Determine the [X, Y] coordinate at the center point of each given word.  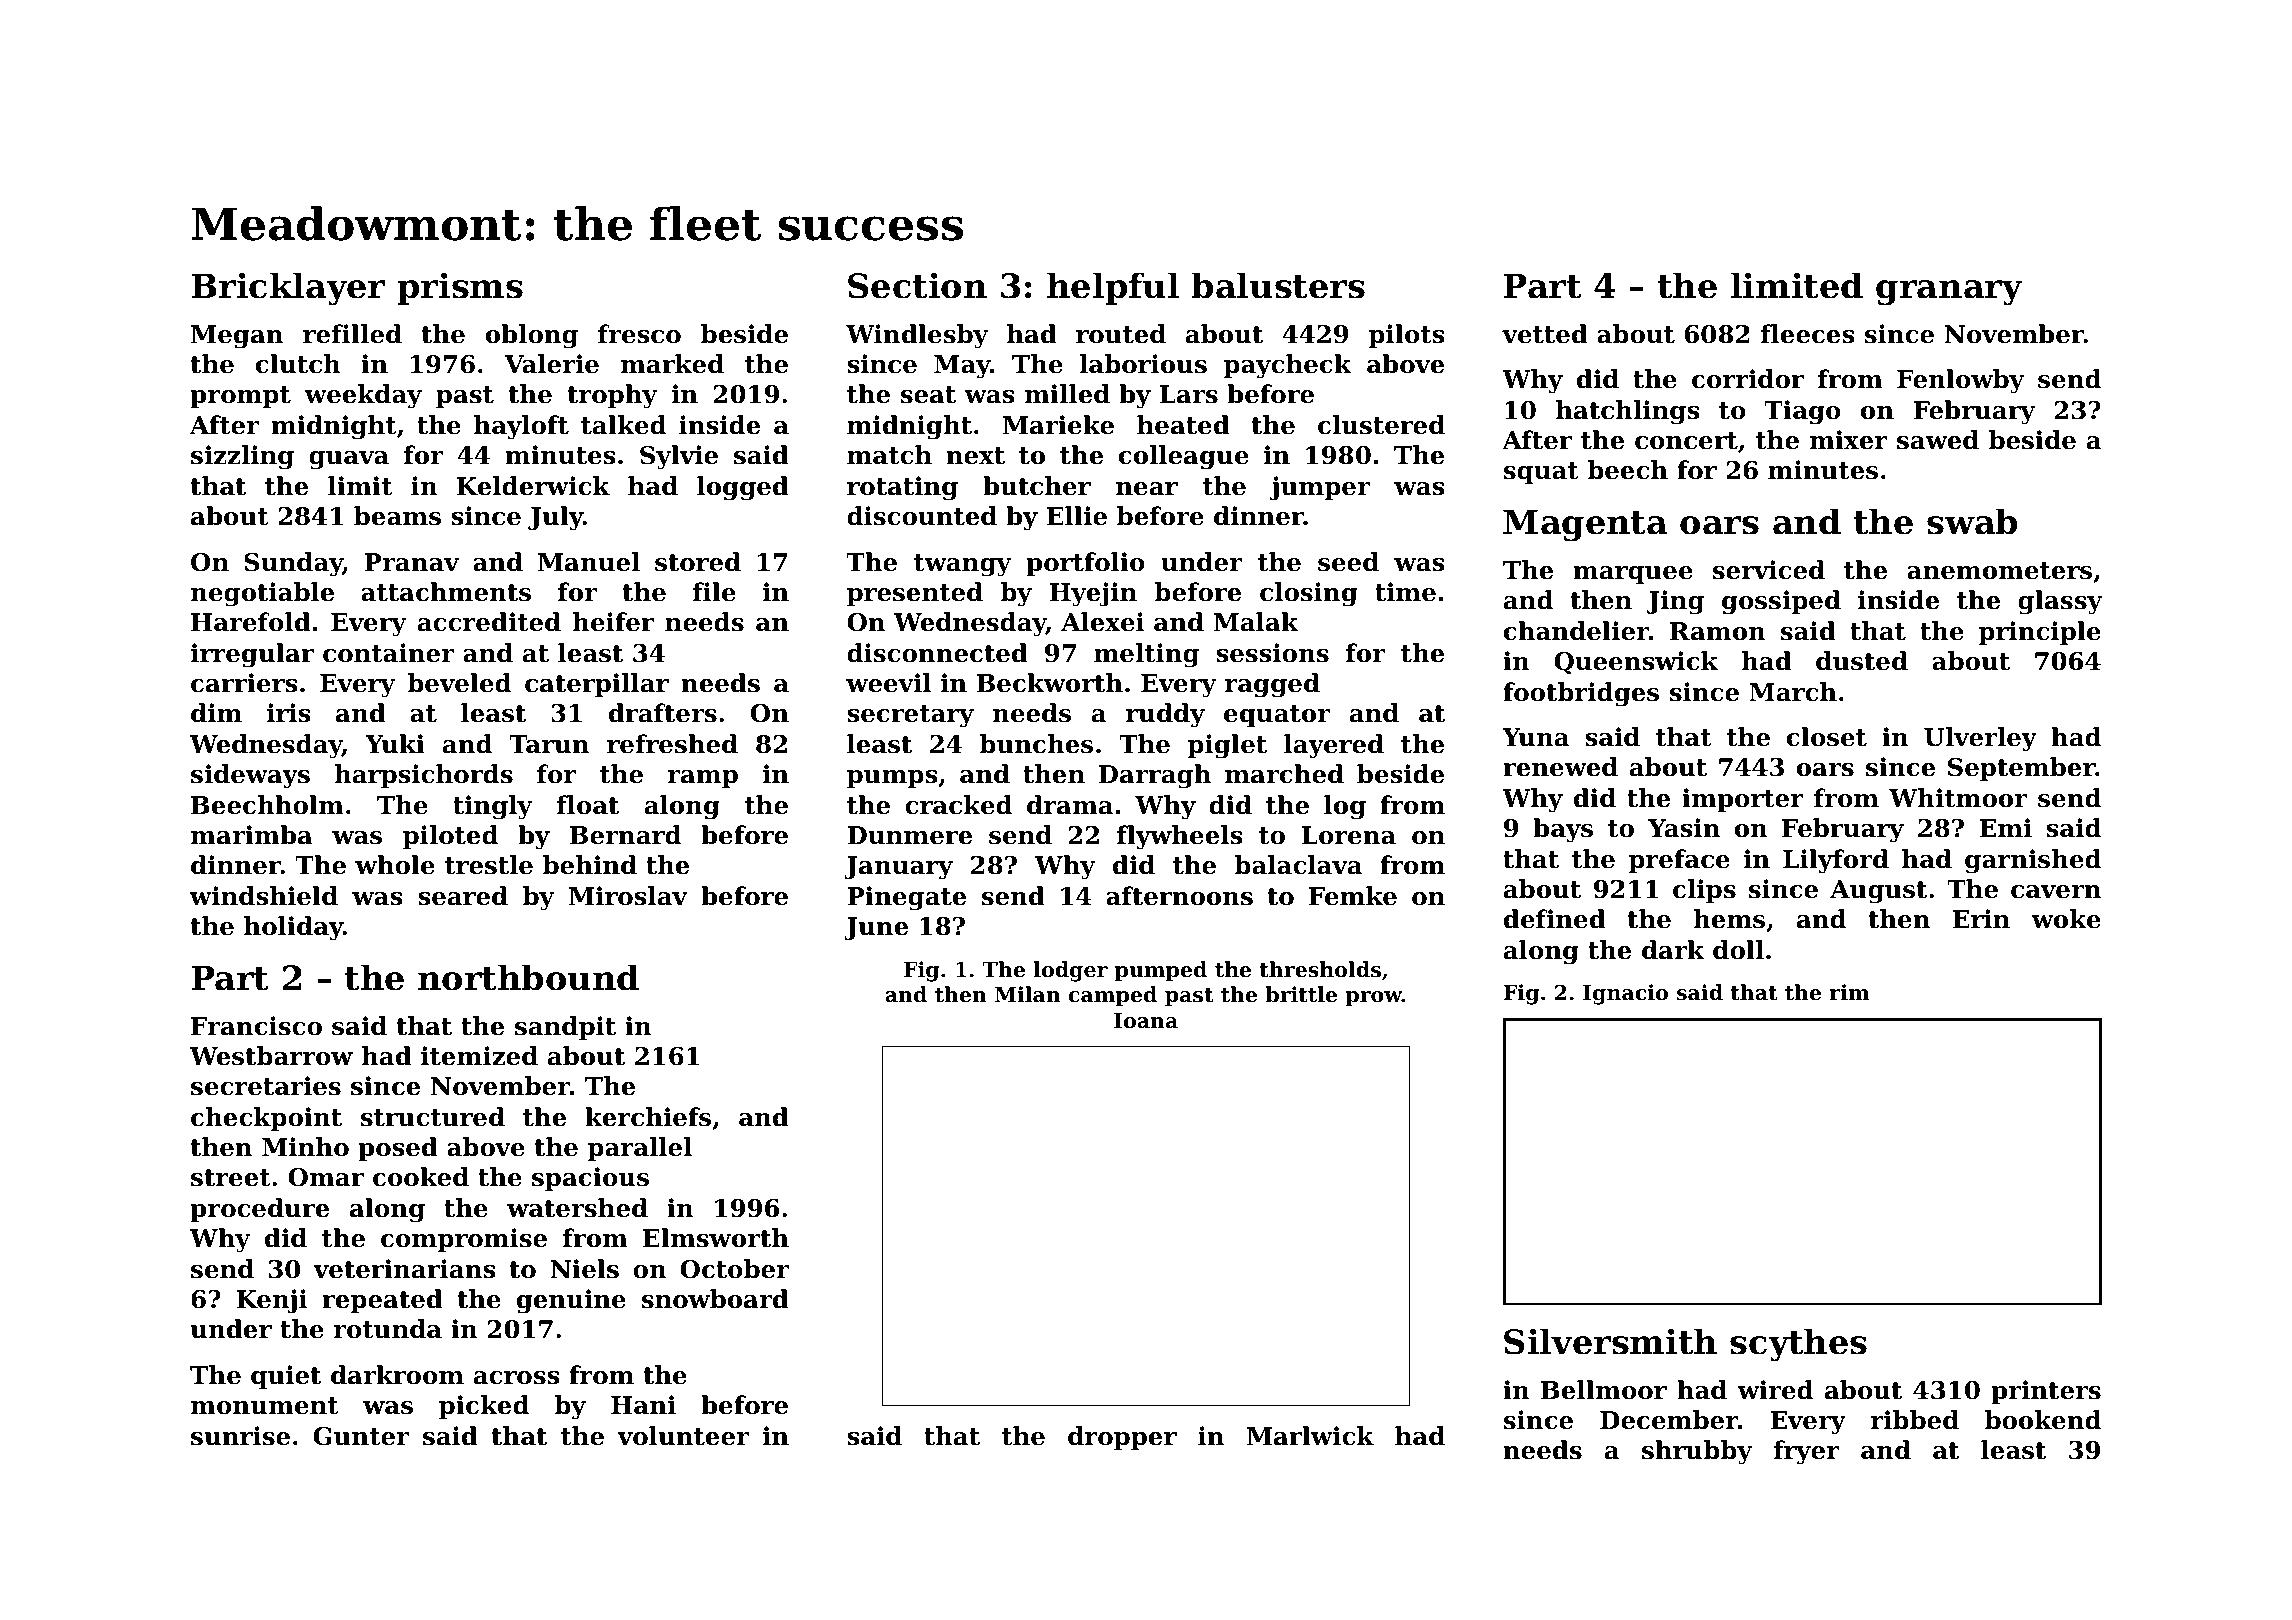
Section [917, 285]
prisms [460, 288]
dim [216, 713]
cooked [421, 1177]
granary [1949, 293]
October [734, 1269]
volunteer [683, 1436]
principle [2040, 633]
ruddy [1165, 715]
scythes [1798, 1345]
